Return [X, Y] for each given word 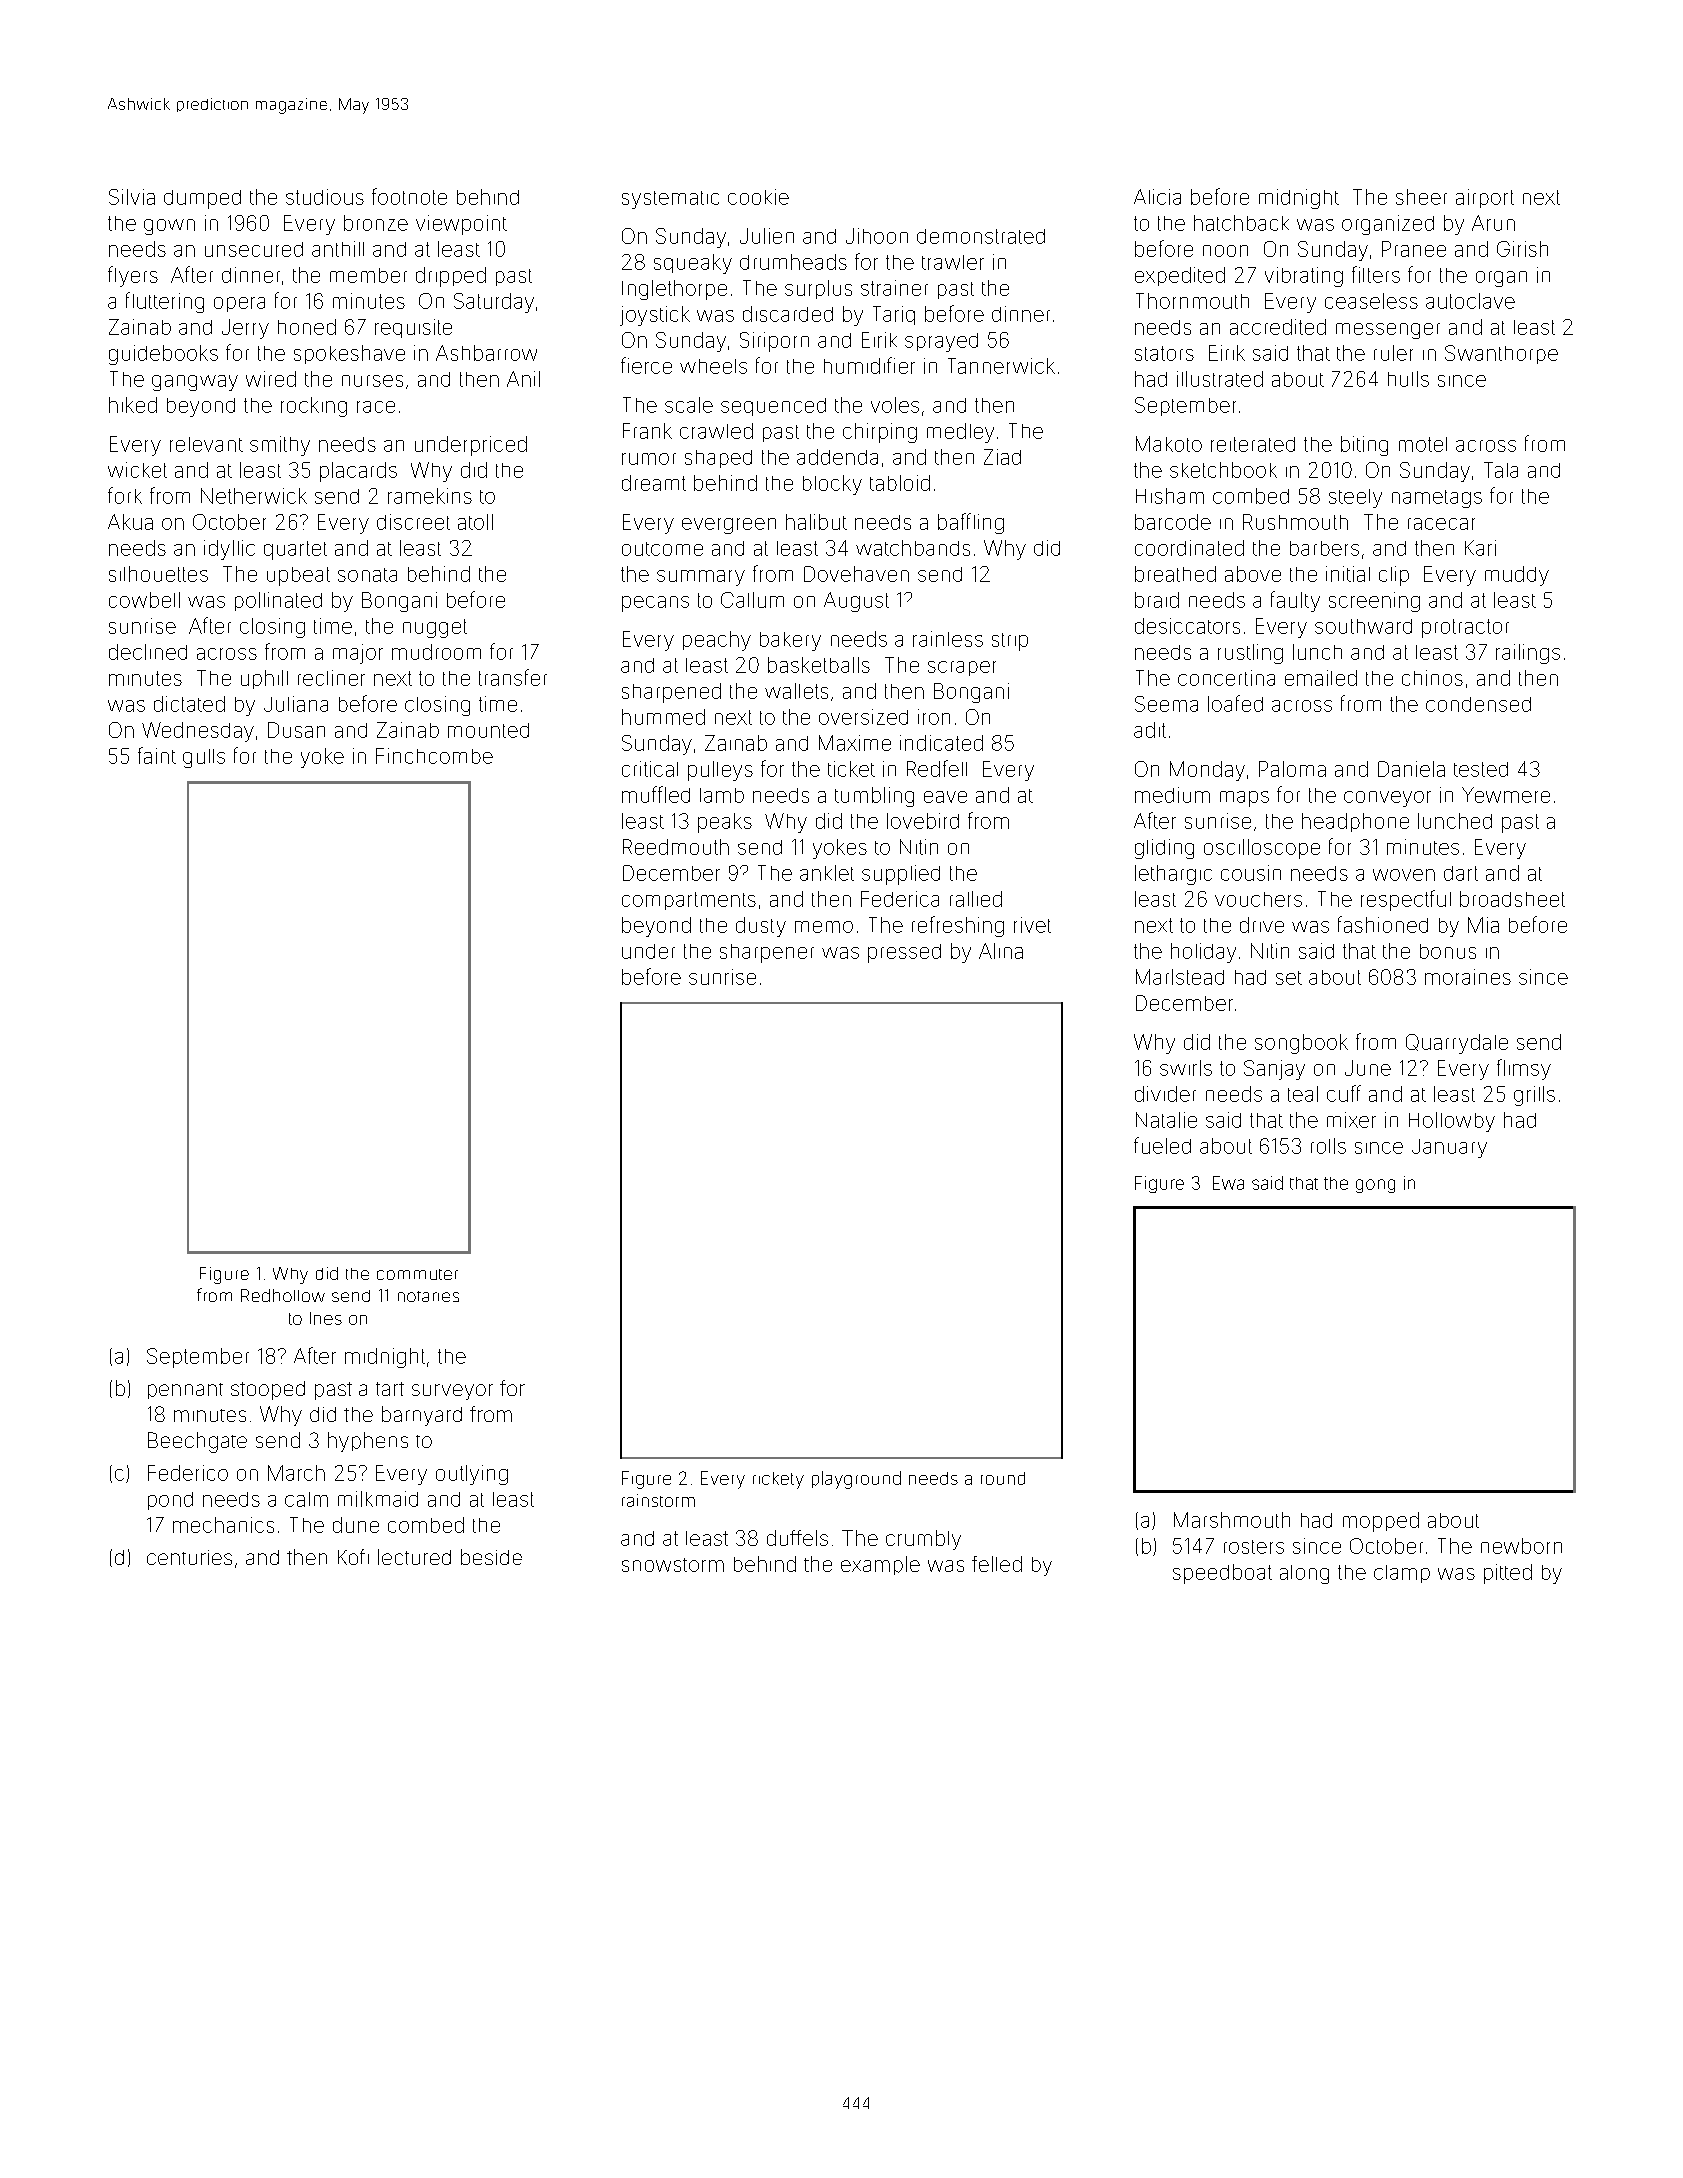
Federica [900, 899]
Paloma [1292, 769]
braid [1157, 600]
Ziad [1002, 457]
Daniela [1411, 769]
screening [1374, 602]
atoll [475, 522]
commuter [417, 1274]
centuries [189, 1557]
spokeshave [349, 354]
